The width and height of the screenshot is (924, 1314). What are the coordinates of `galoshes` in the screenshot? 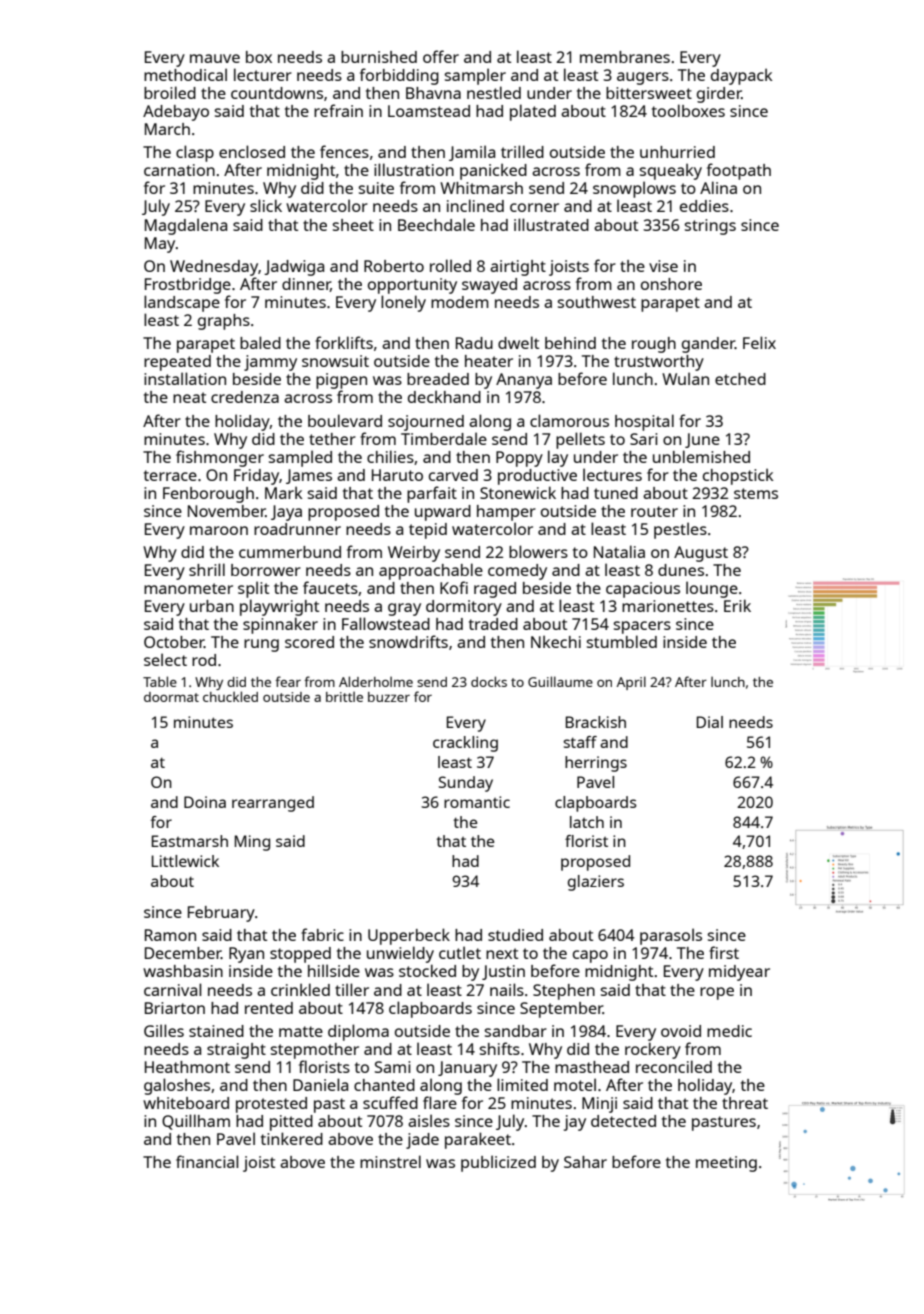 It's located at (177, 1086).
